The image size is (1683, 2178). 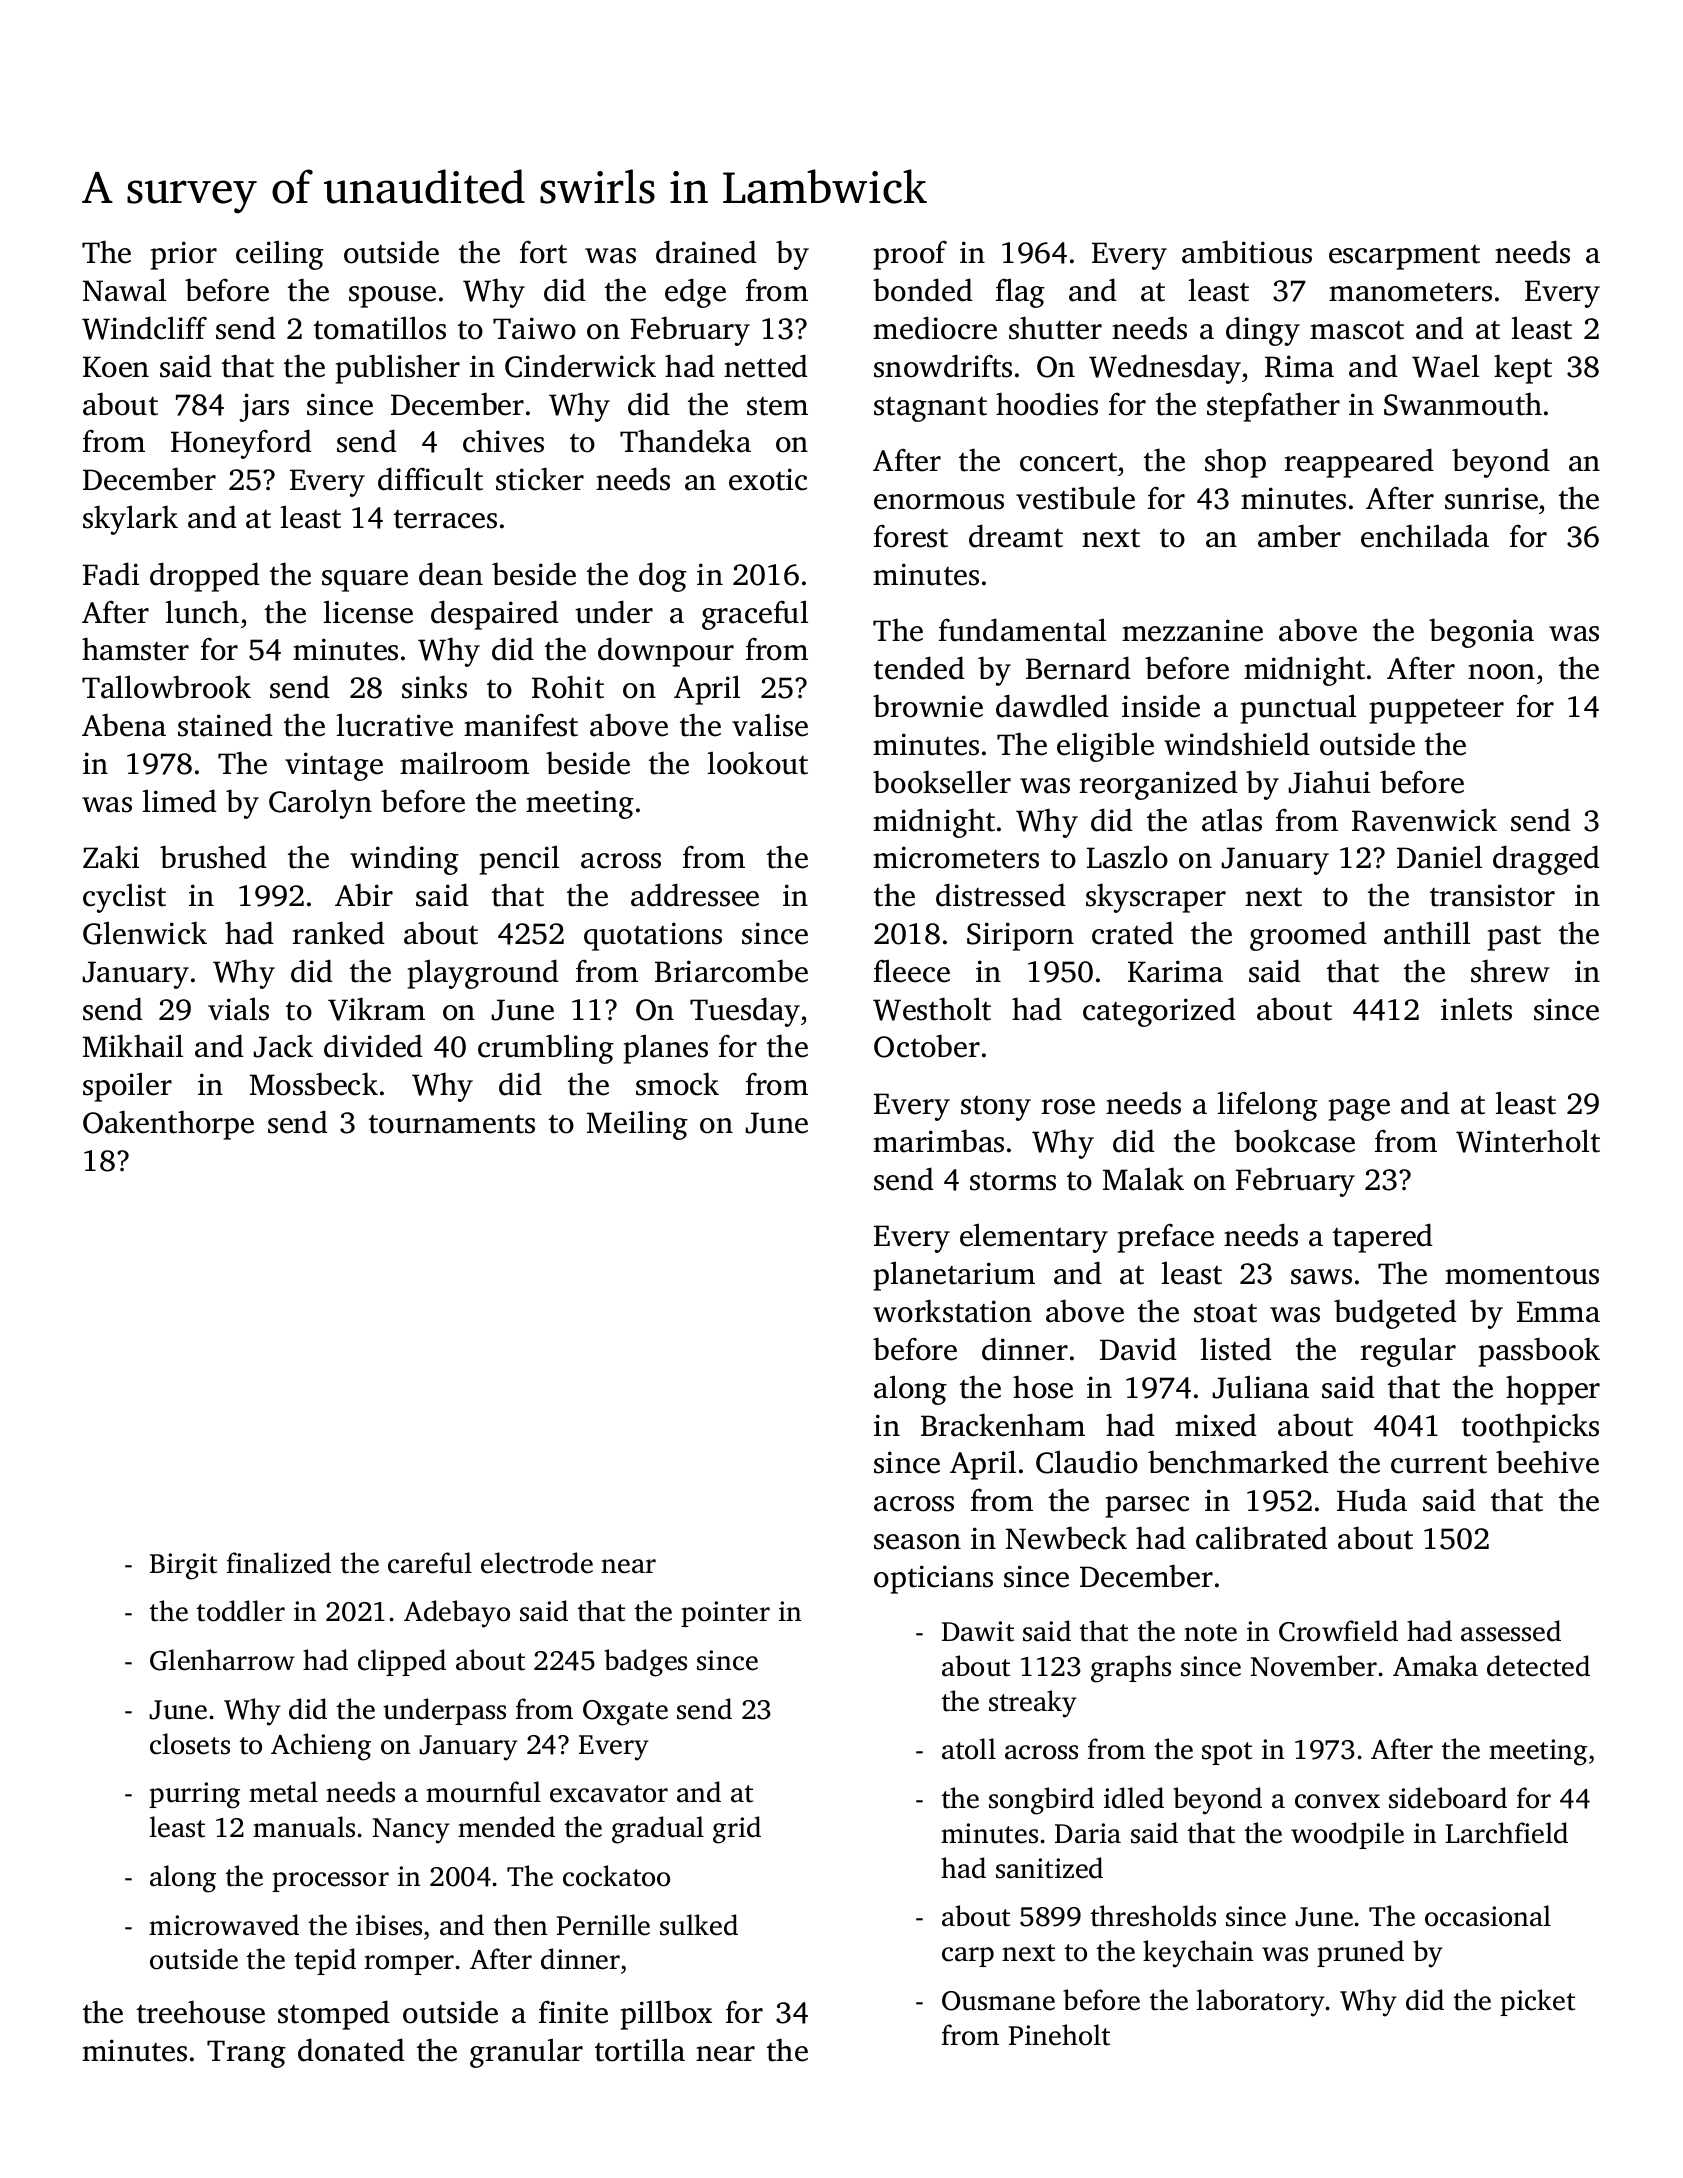 What do you see at coordinates (1523, 369) in the screenshot?
I see `kept` at bounding box center [1523, 369].
